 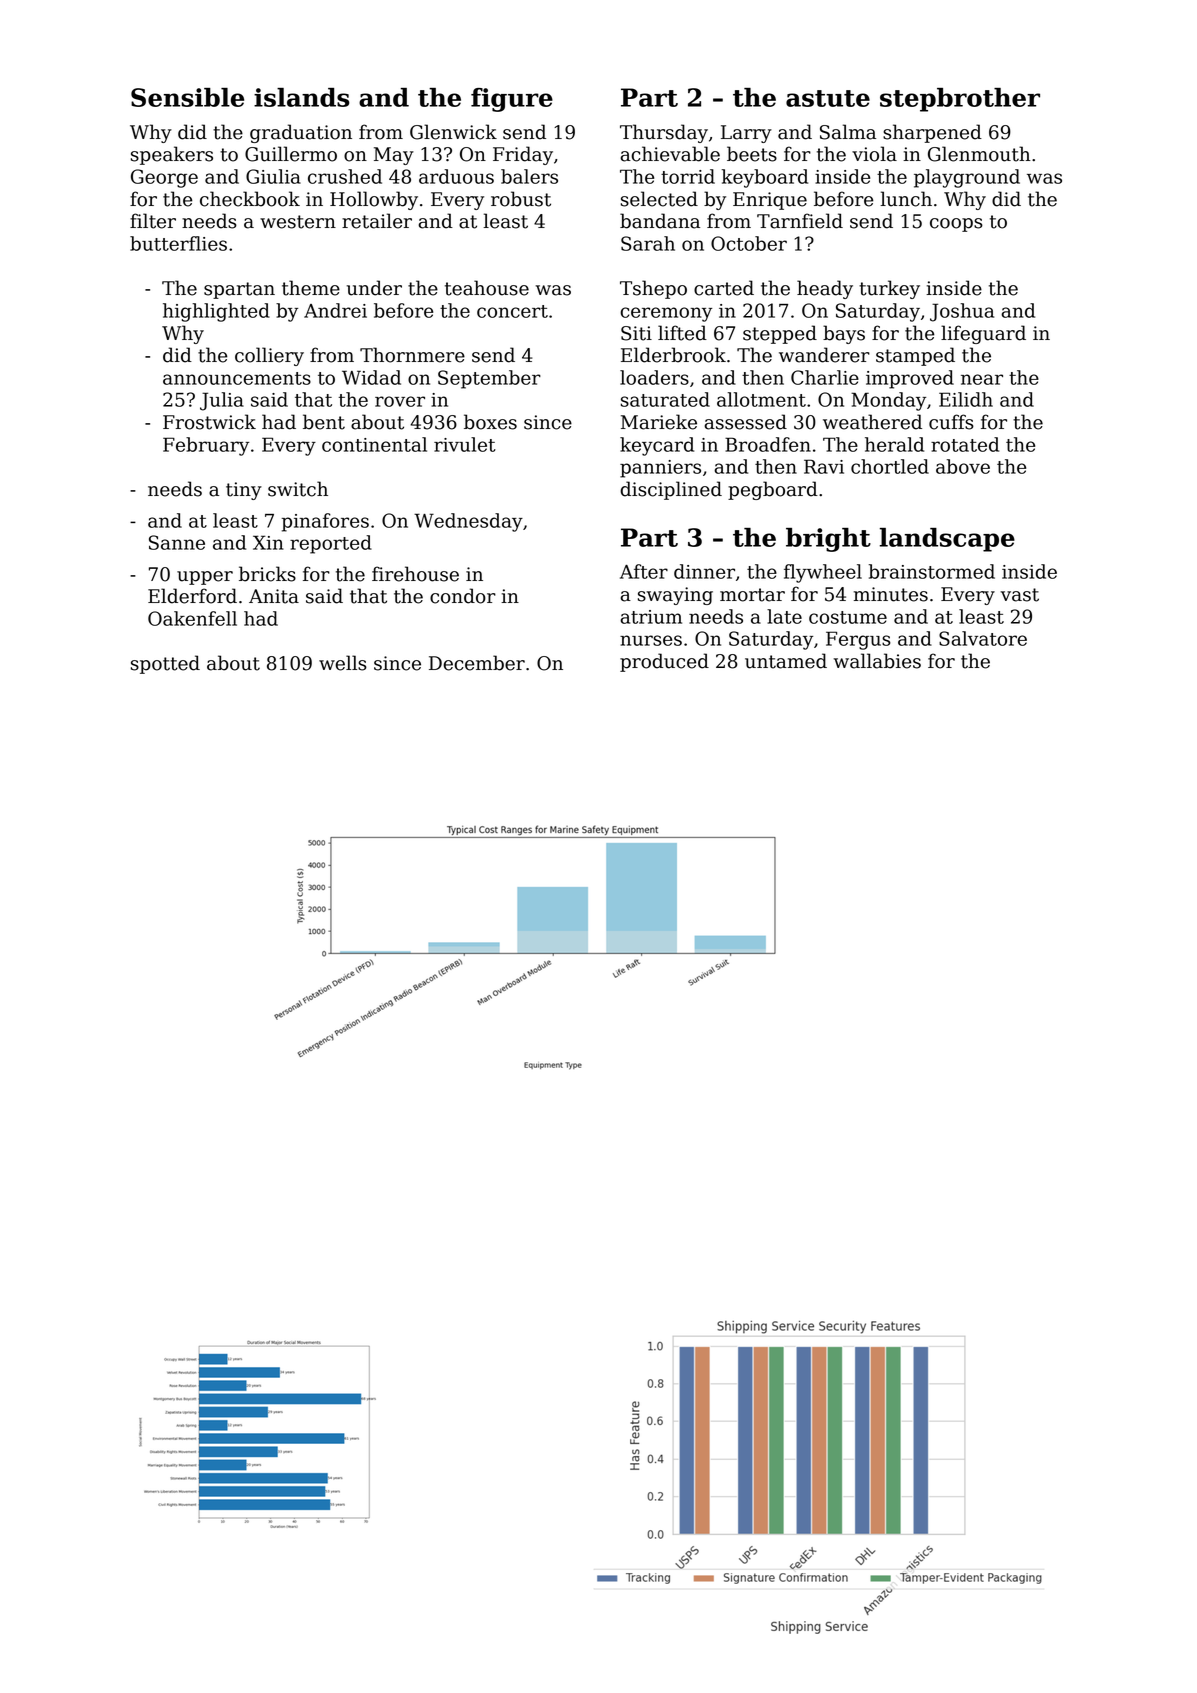 What do you see at coordinates (209, 422) in the page?
I see `Frostwick` at bounding box center [209, 422].
